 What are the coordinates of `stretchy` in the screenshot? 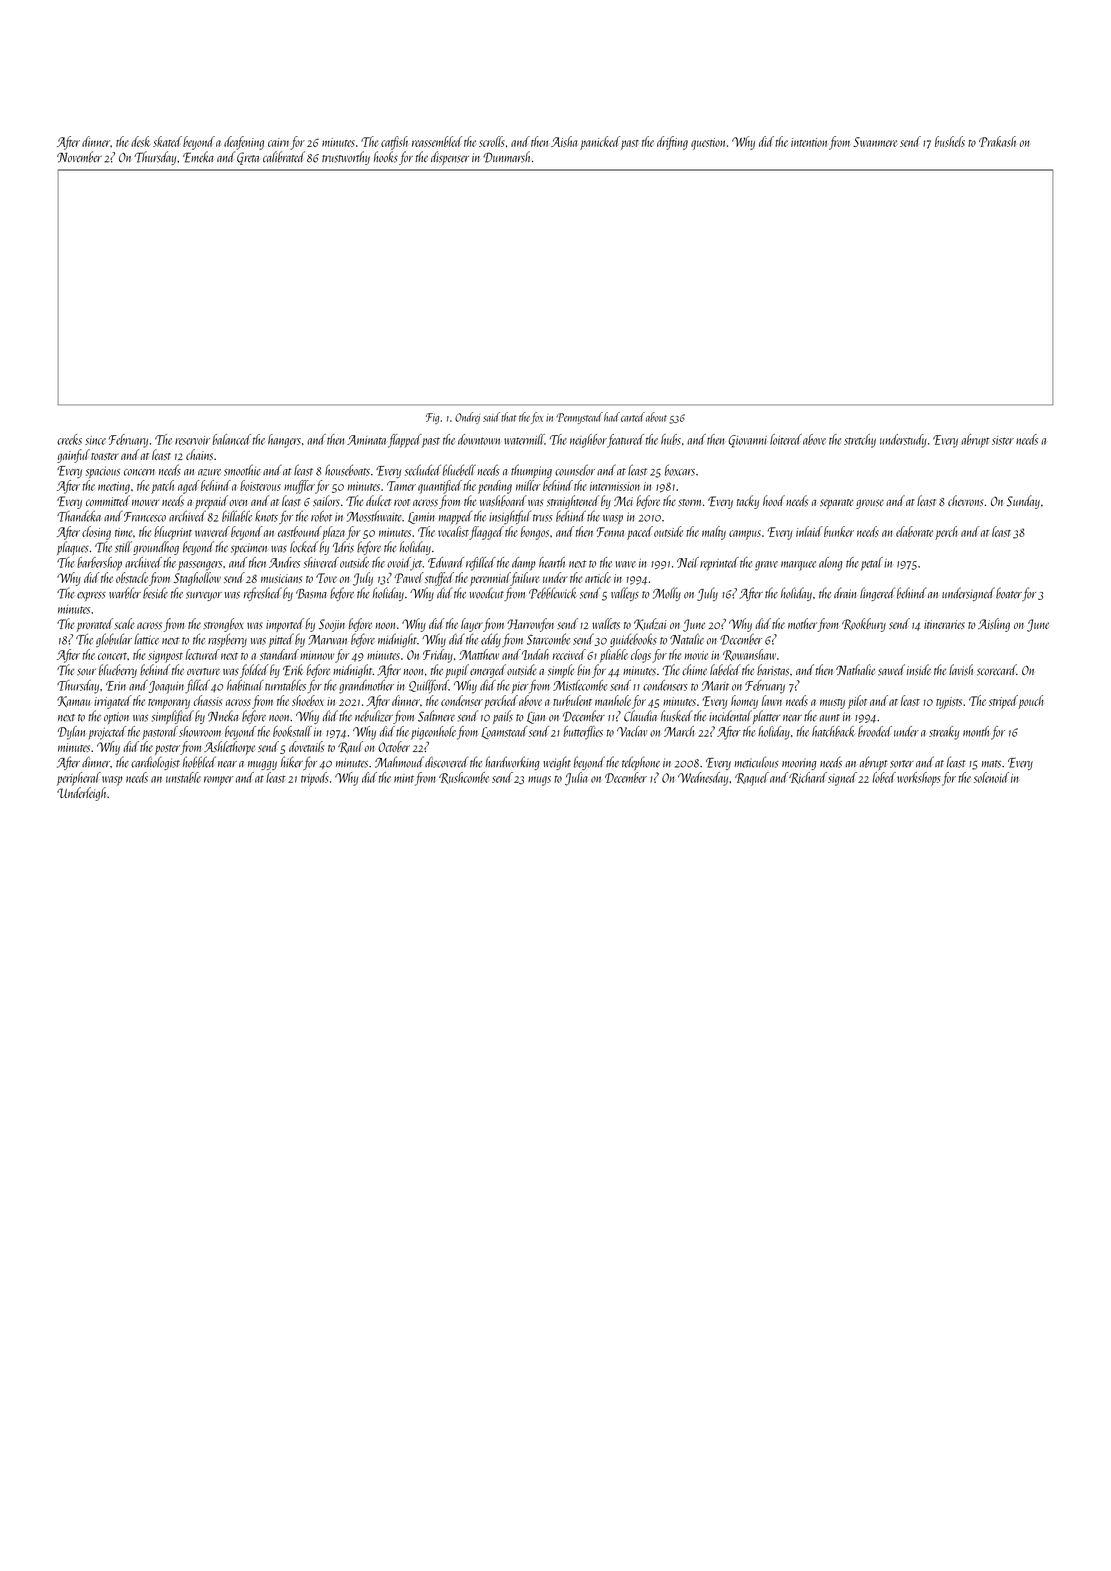 It's located at (860, 441).
